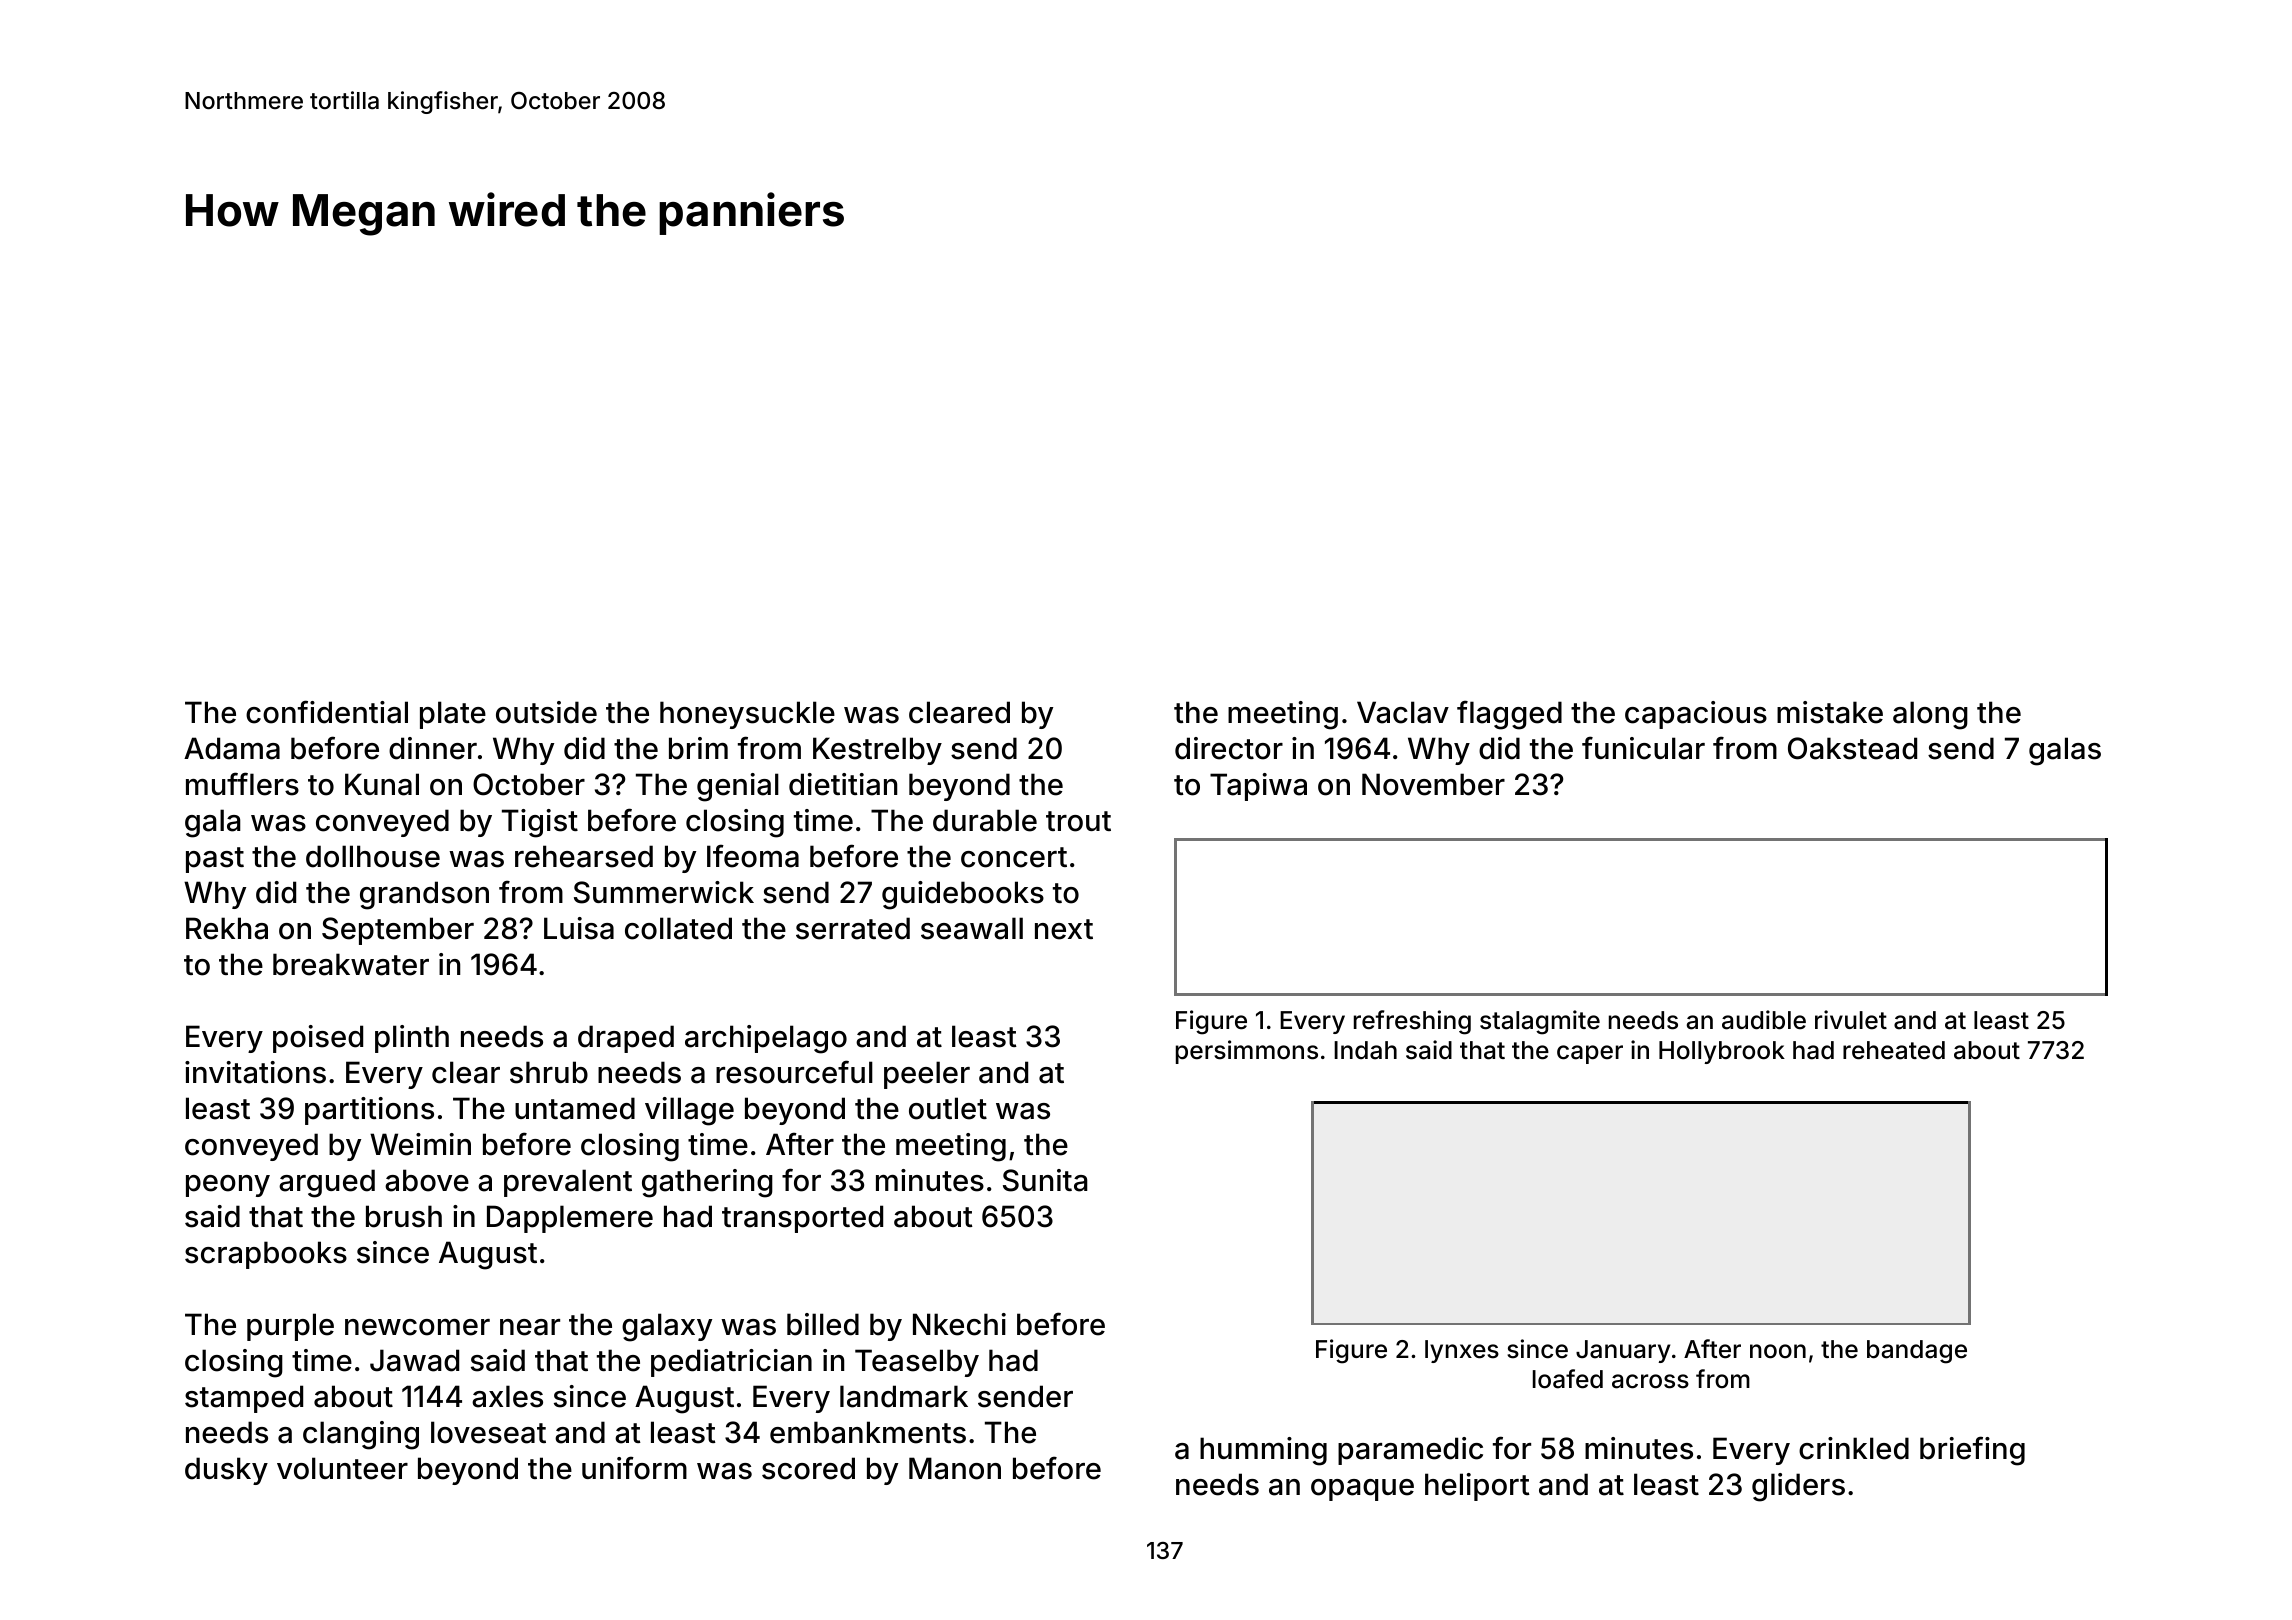 The width and height of the document is (2292, 1620). What do you see at coordinates (1930, 715) in the document?
I see `along` at bounding box center [1930, 715].
